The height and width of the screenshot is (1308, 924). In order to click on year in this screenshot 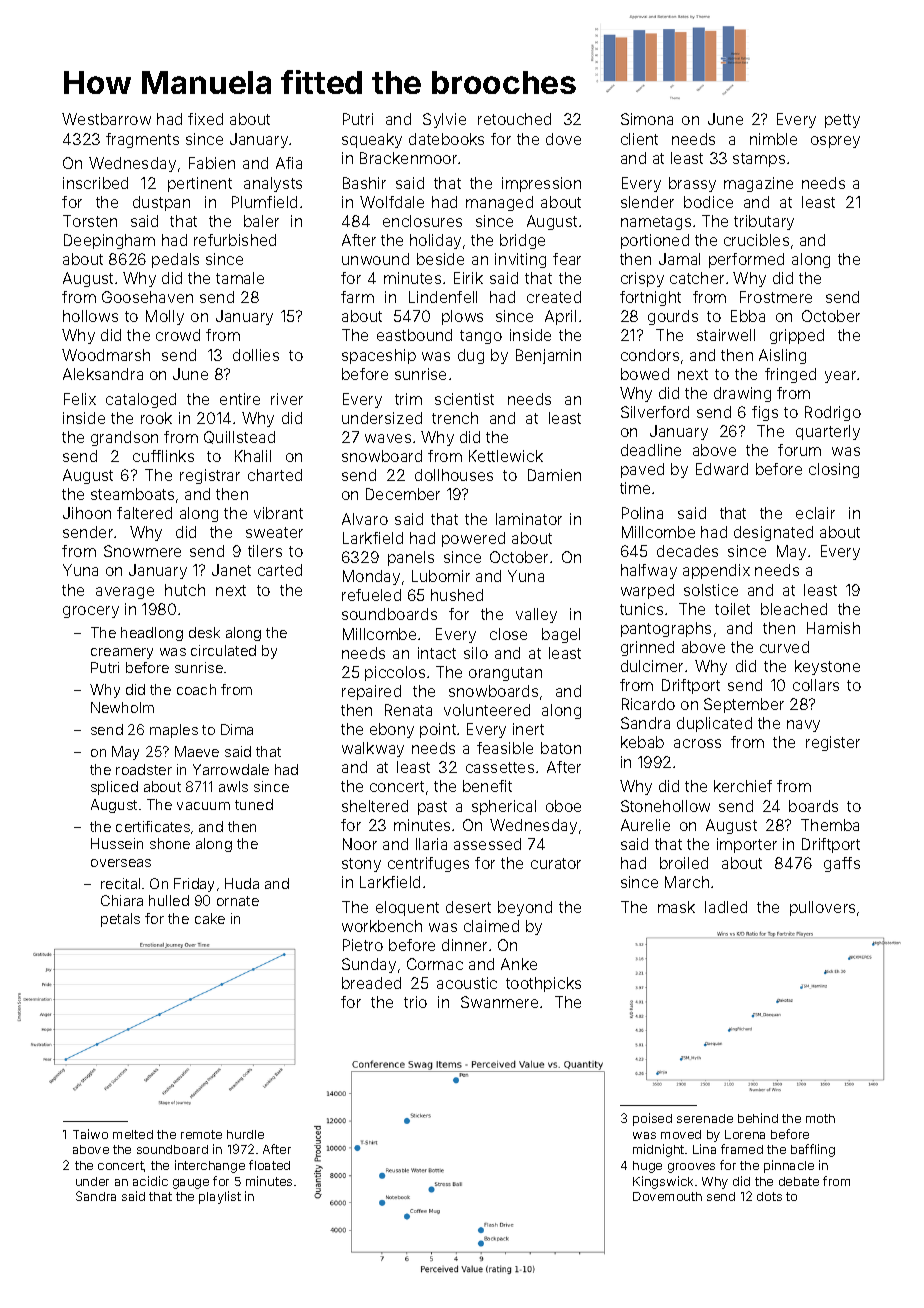, I will do `click(840, 377)`.
